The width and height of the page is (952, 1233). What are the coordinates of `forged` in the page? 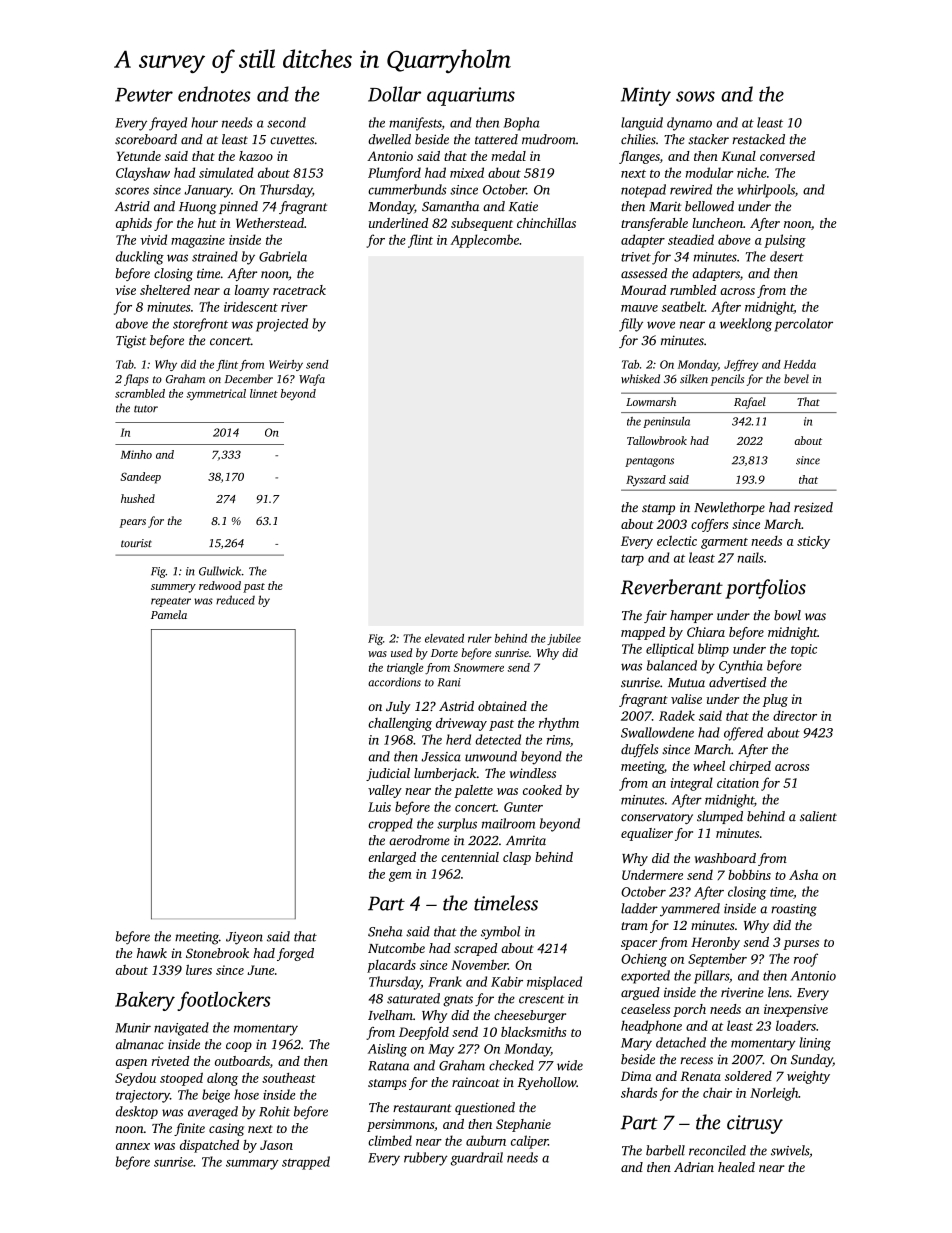 It's located at (295, 954).
